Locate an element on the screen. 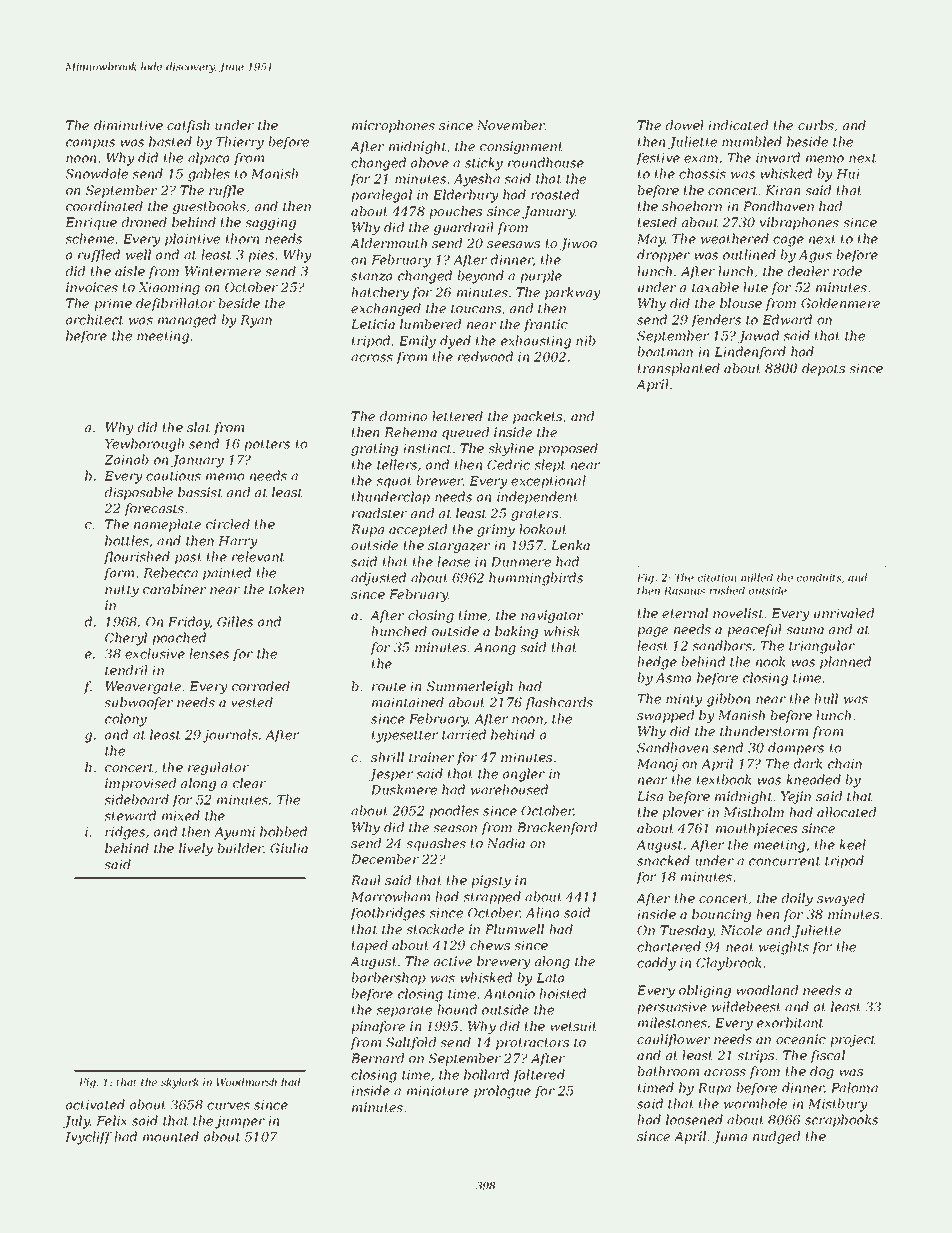 The height and width of the screenshot is (1233, 952). alpaca is located at coordinates (208, 158).
